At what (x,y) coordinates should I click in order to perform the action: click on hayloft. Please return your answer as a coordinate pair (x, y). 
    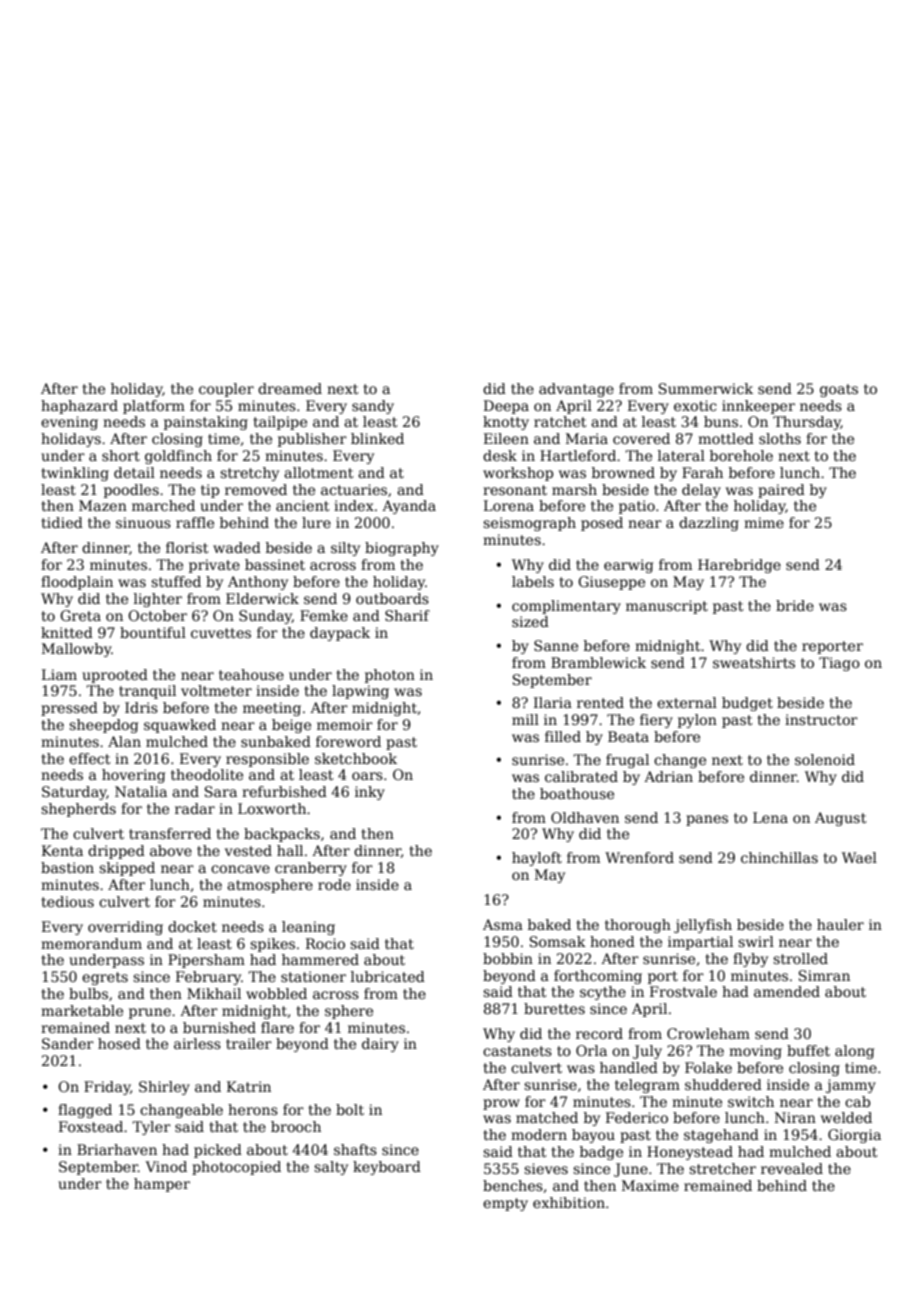
    Looking at the image, I should click on (537, 859).
